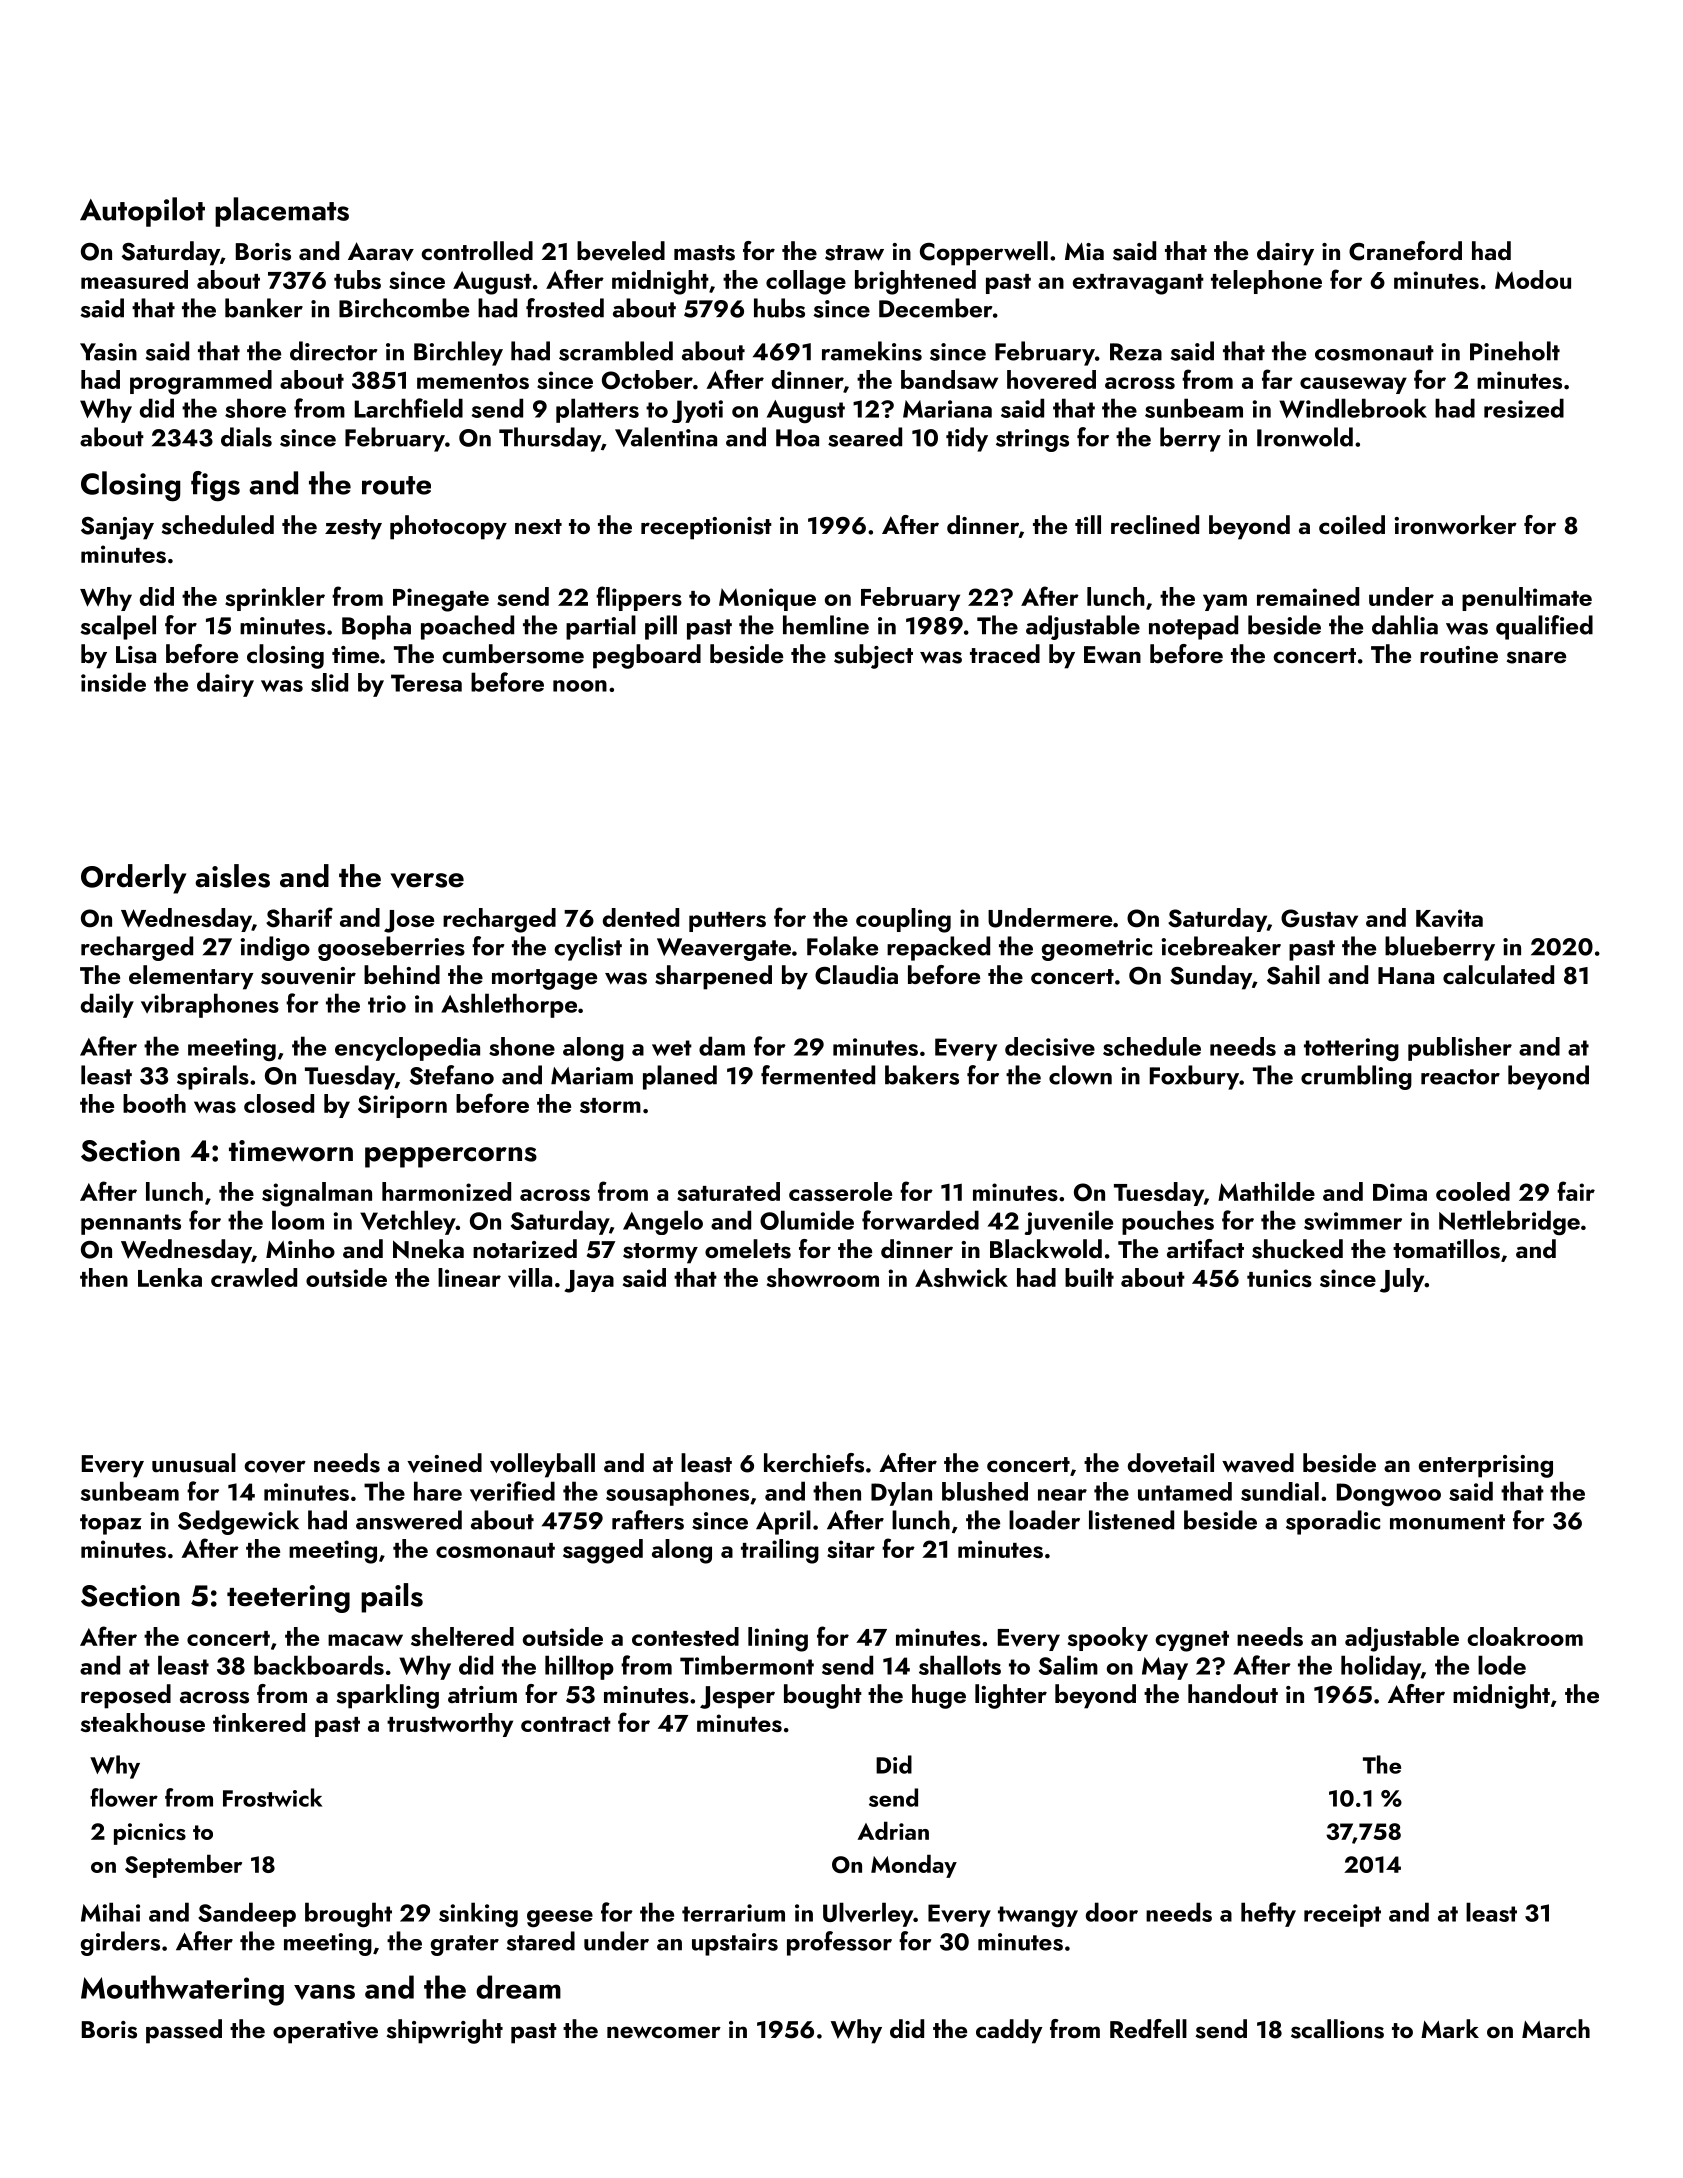  Describe the element at coordinates (142, 212) in the page. I see `Autopilot` at that location.
